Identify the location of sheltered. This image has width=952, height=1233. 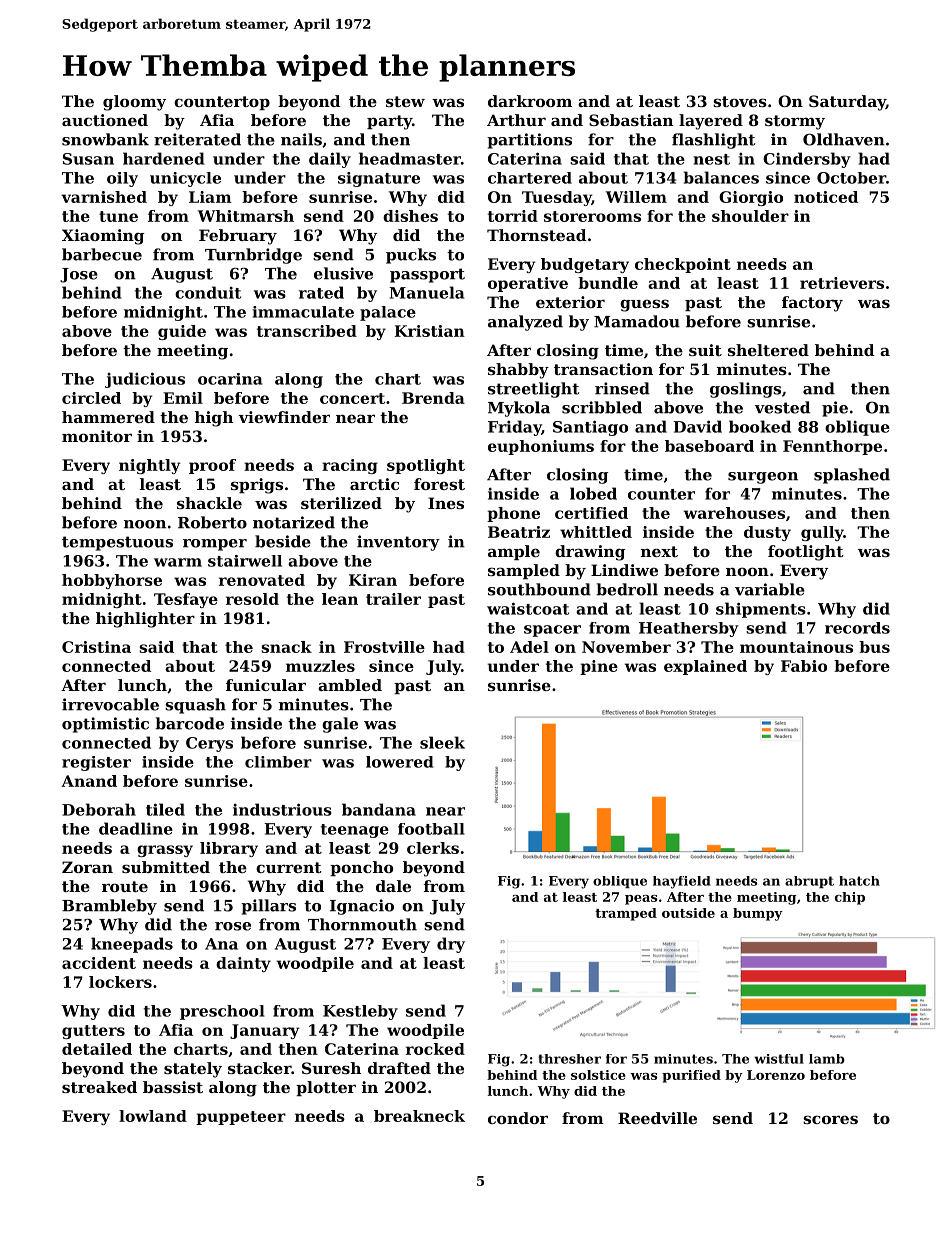
(768, 350).
